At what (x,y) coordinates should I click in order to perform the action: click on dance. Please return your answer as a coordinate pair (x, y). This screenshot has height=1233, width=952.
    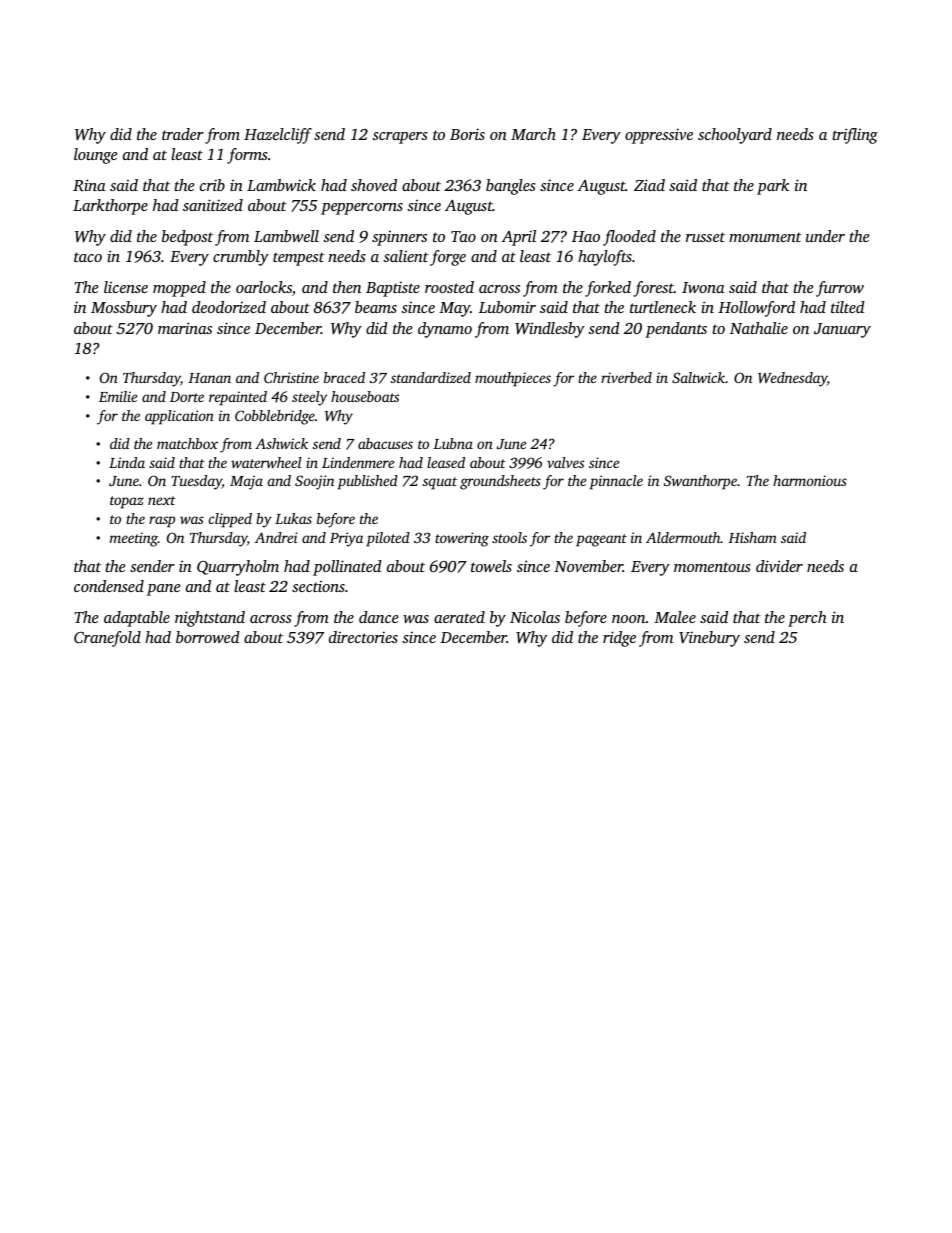
    Looking at the image, I should click on (378, 617).
